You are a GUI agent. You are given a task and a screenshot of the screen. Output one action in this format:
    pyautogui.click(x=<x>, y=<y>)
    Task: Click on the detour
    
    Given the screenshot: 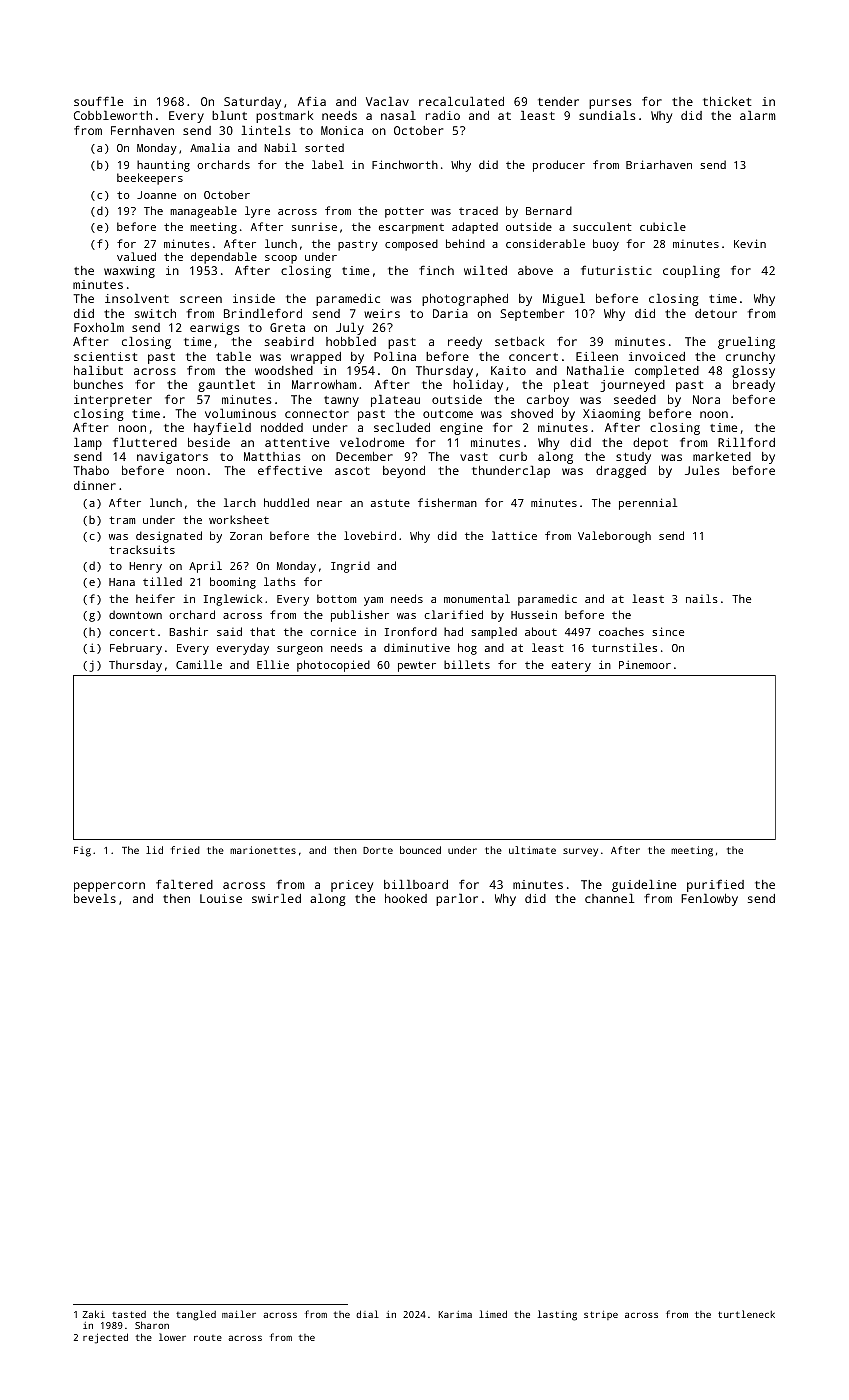 What is the action you would take?
    pyautogui.click(x=716, y=313)
